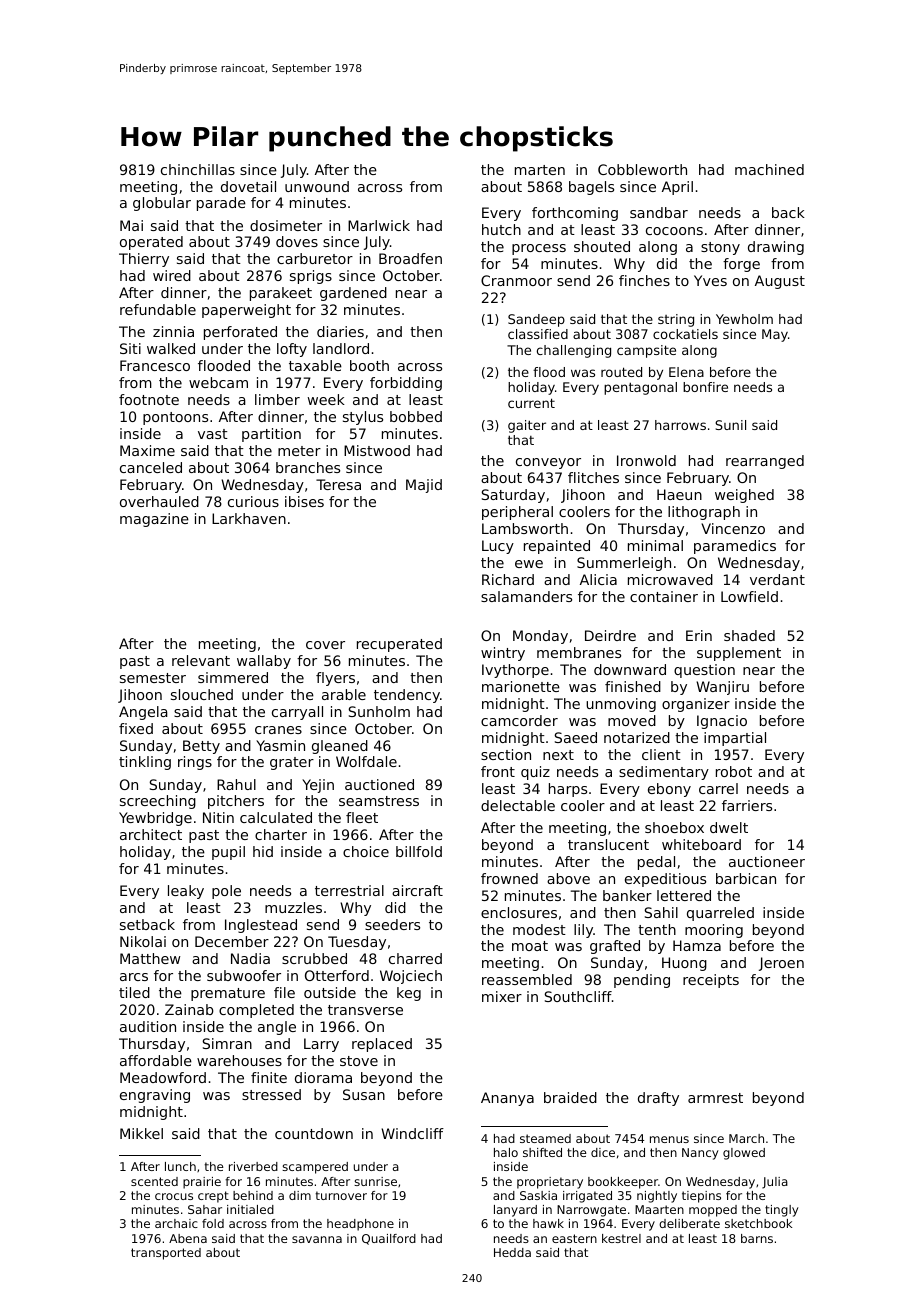  Describe the element at coordinates (151, 834) in the page. I see `architect` at that location.
